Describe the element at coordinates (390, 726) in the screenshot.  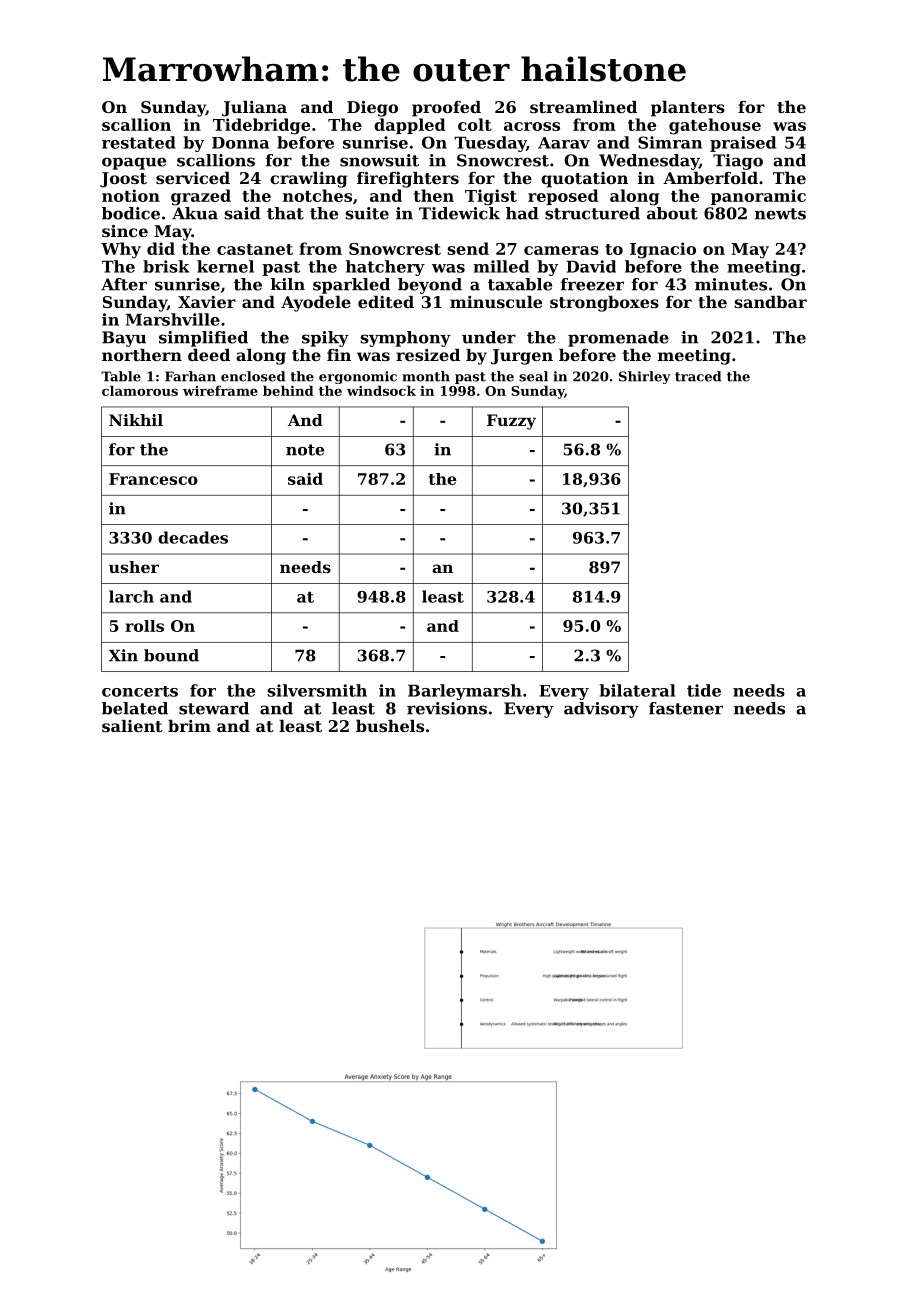
I see `bushels` at that location.
